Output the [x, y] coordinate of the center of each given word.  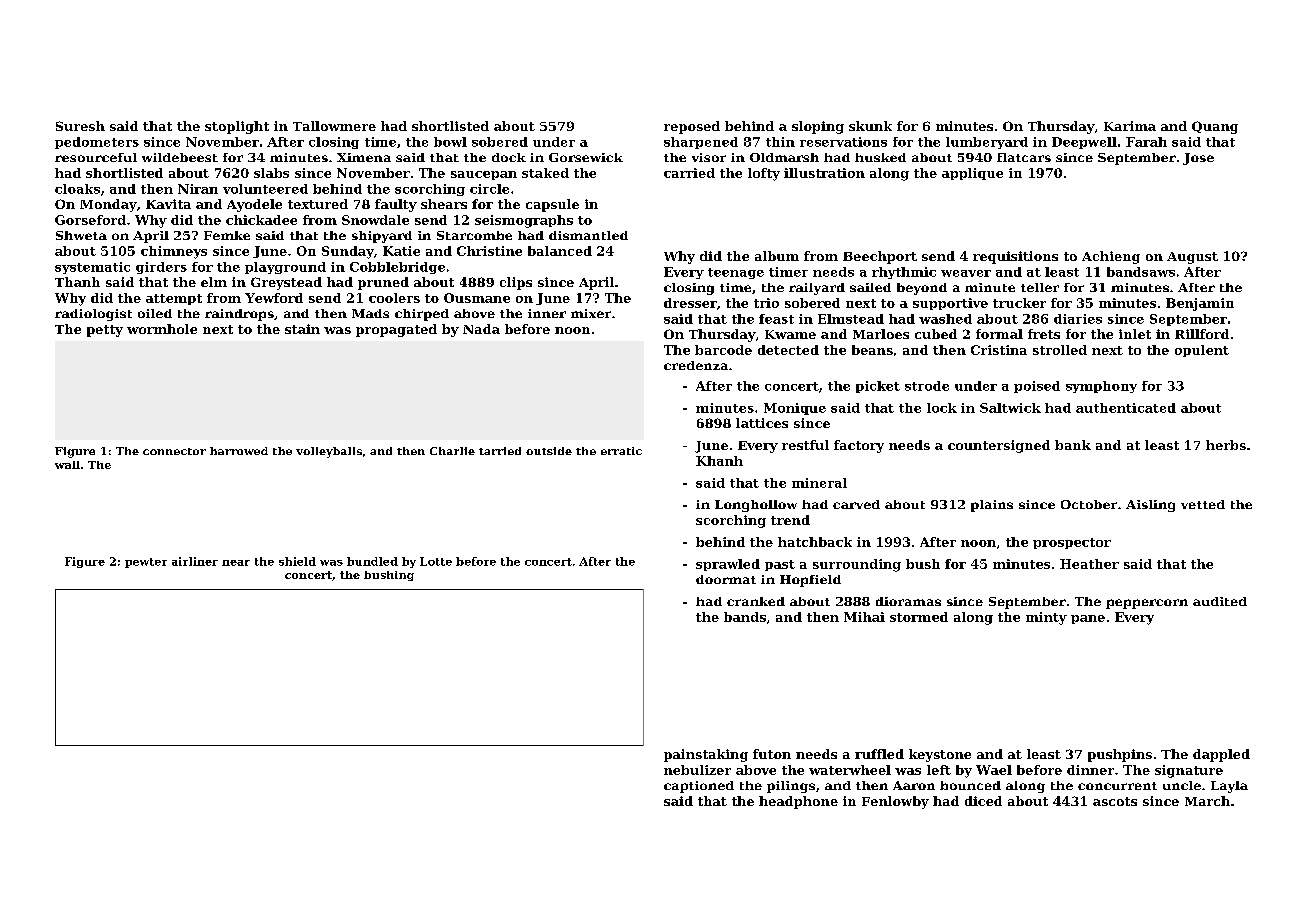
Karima [1130, 126]
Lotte [436, 561]
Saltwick [1010, 408]
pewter [146, 563]
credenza [696, 365]
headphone [798, 802]
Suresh [80, 126]
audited [1220, 601]
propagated [396, 330]
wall [67, 465]
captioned [699, 787]
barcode [723, 350]
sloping [818, 127]
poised [1037, 387]
